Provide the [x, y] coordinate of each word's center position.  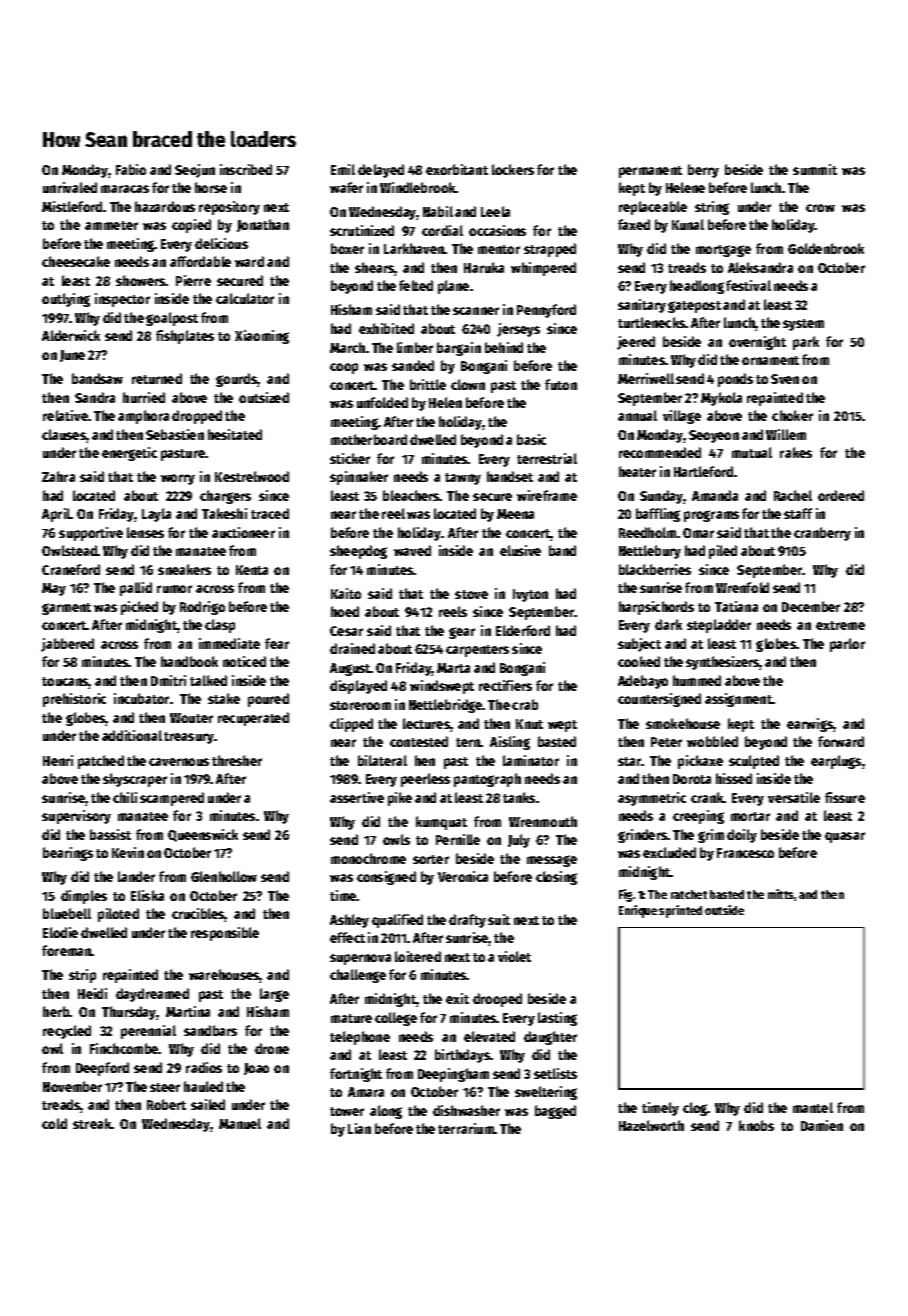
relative [65, 415]
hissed [734, 778]
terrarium [466, 1128]
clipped [351, 725]
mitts [780, 894]
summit [815, 169]
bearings [68, 854]
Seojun [195, 171]
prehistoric [74, 700]
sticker [350, 458]
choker [792, 415]
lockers [513, 169]
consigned [386, 878]
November [72, 1086]
